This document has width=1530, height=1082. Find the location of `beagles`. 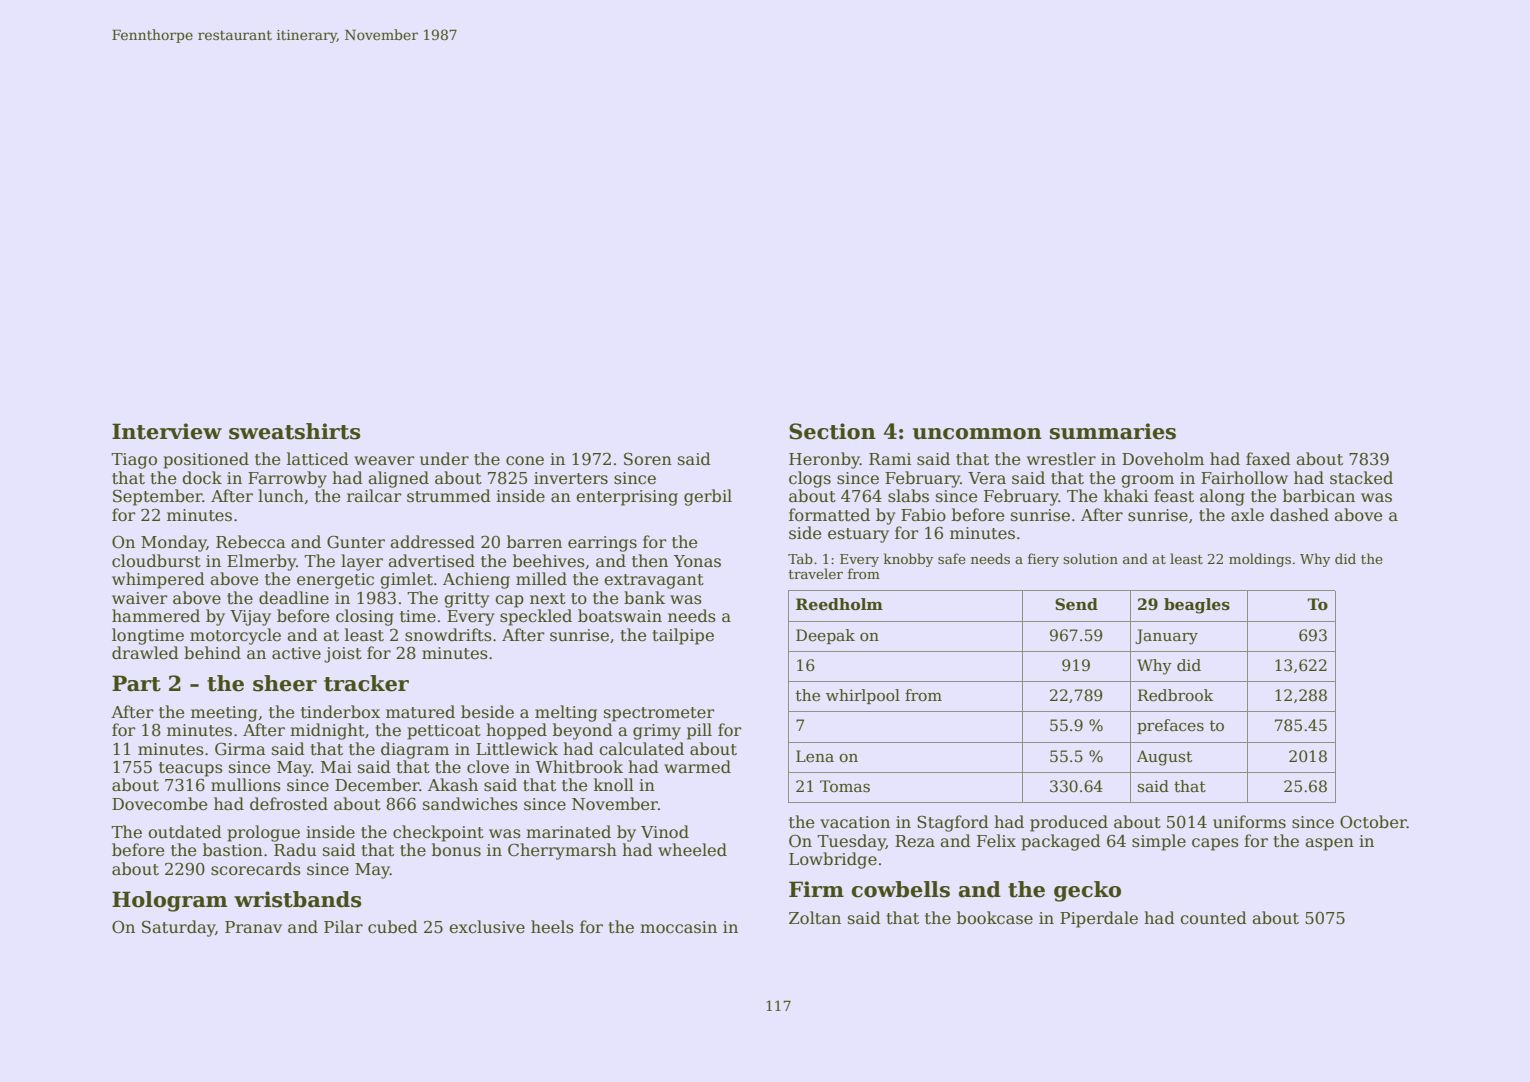

beagles is located at coordinates (1197, 606).
